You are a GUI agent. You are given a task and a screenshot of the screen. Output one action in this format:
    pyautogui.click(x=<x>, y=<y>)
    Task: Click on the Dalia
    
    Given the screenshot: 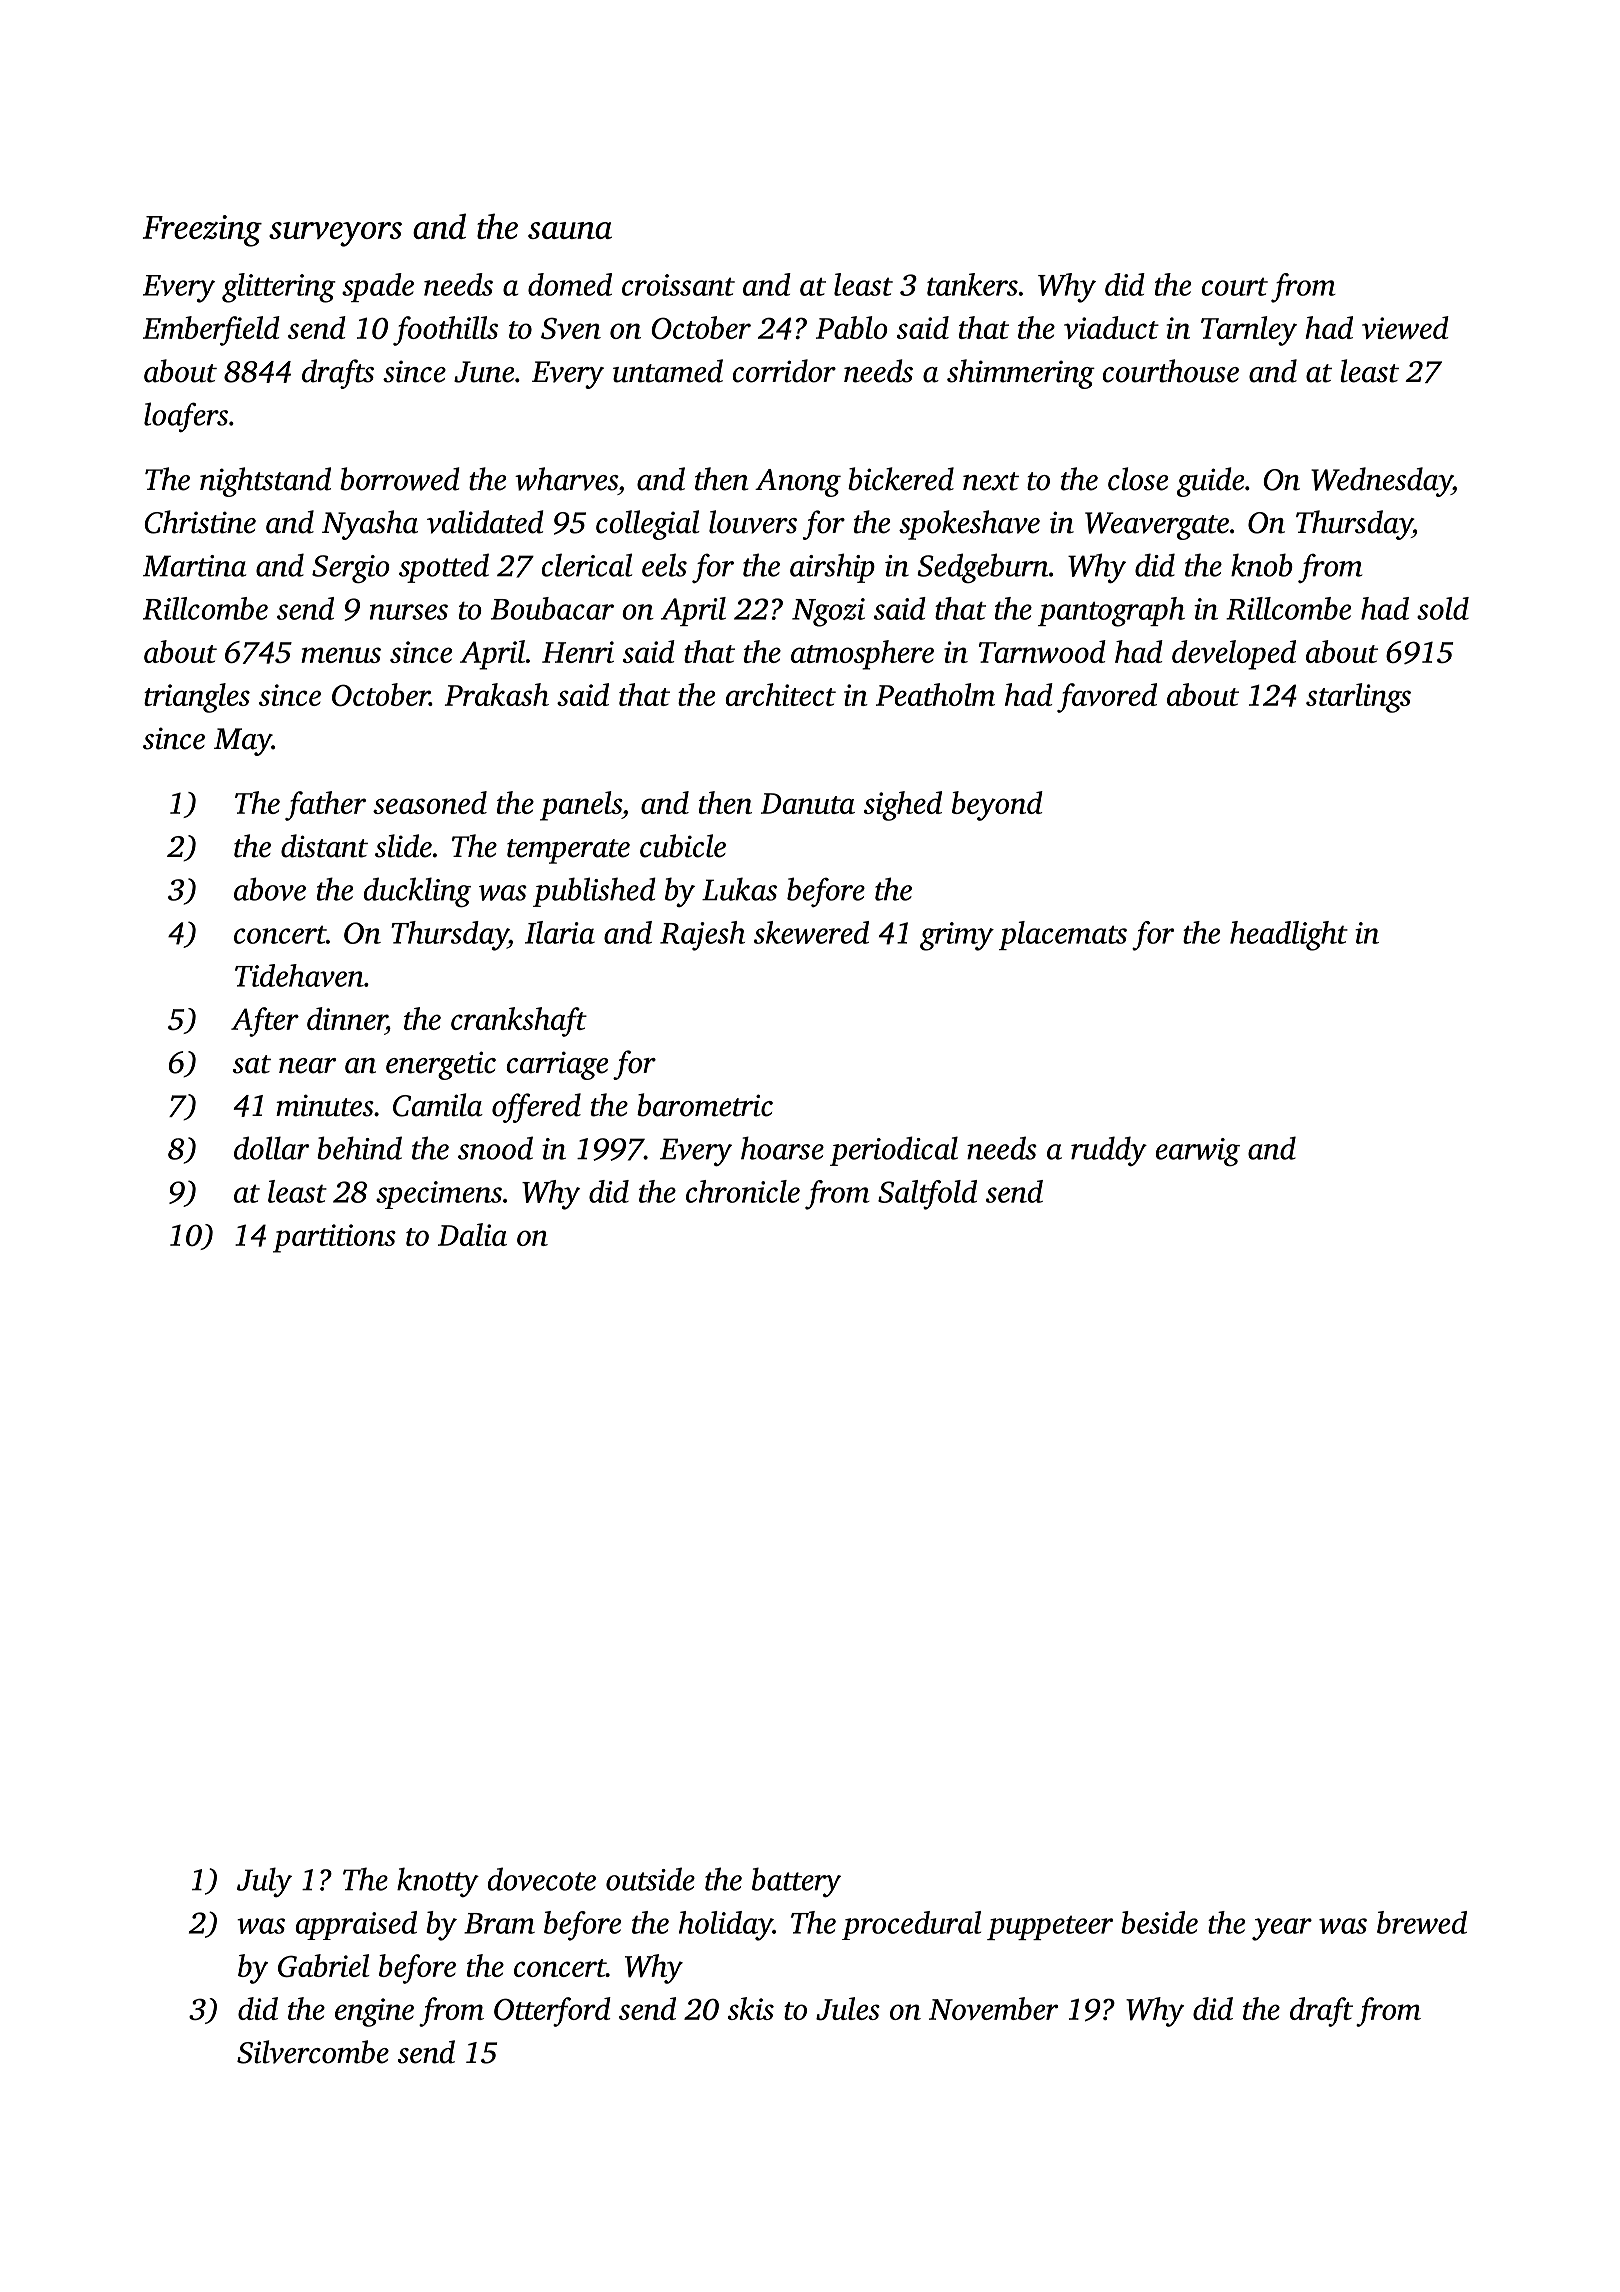 What is the action you would take?
    pyautogui.click(x=472, y=1234)
